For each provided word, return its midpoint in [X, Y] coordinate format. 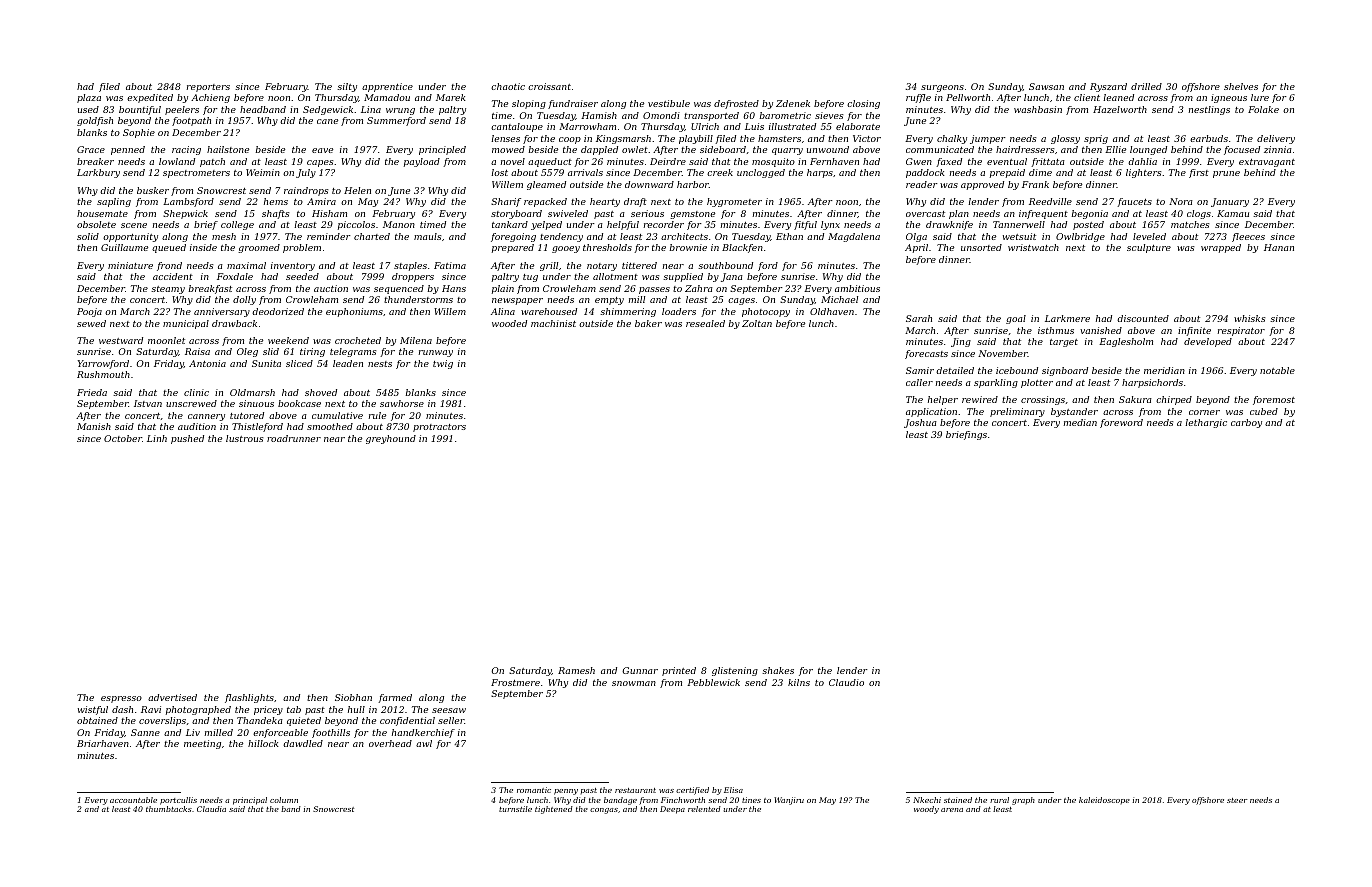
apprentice [387, 87]
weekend [288, 340]
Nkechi [927, 800]
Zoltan [757, 323]
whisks [1249, 318]
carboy [1246, 423]
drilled [1146, 86]
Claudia [211, 809]
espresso [121, 699]
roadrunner [294, 438]
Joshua [920, 423]
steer [1237, 800]
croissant [549, 86]
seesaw [449, 710]
